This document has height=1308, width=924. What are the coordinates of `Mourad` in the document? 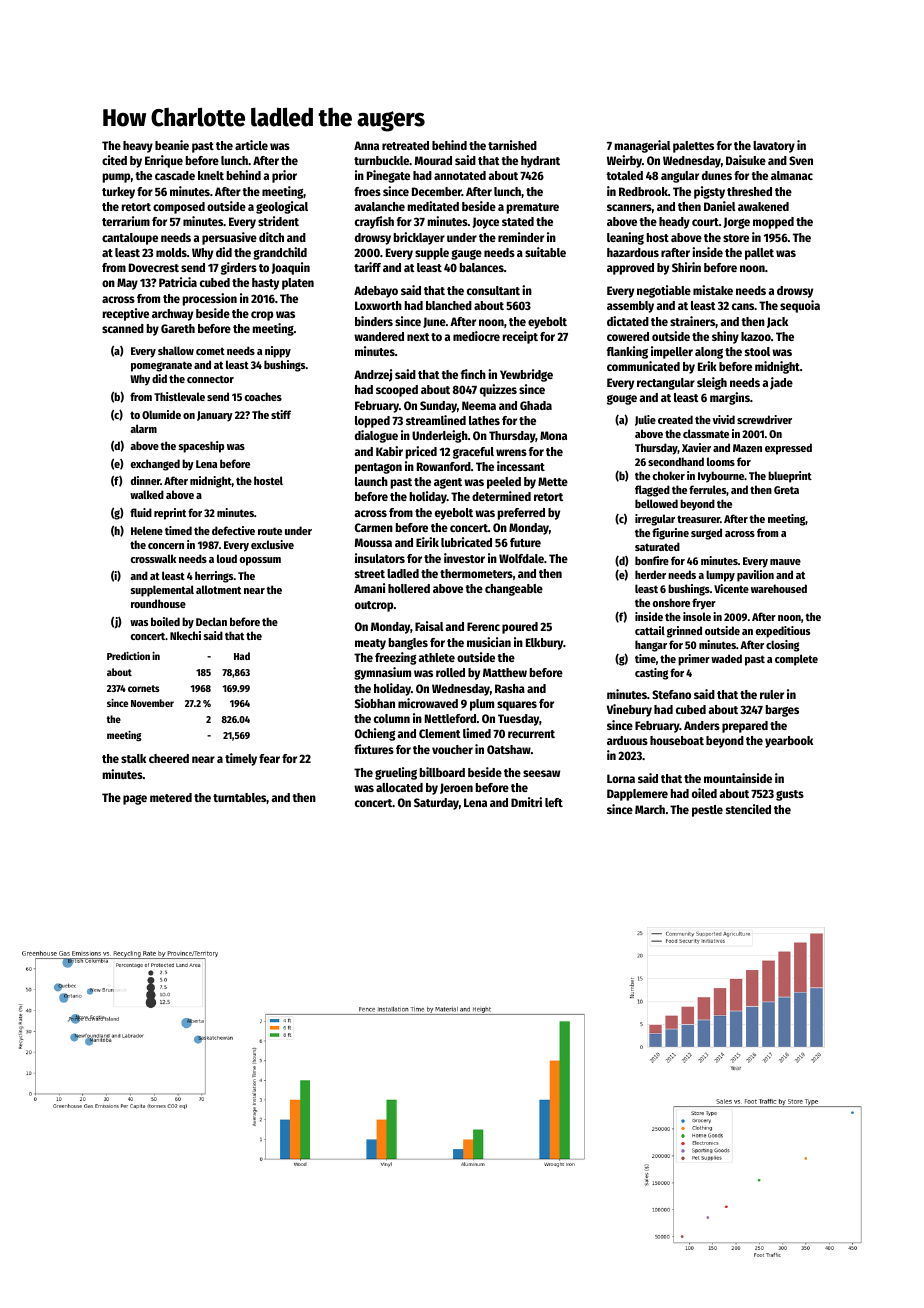 It's located at (433, 160).
